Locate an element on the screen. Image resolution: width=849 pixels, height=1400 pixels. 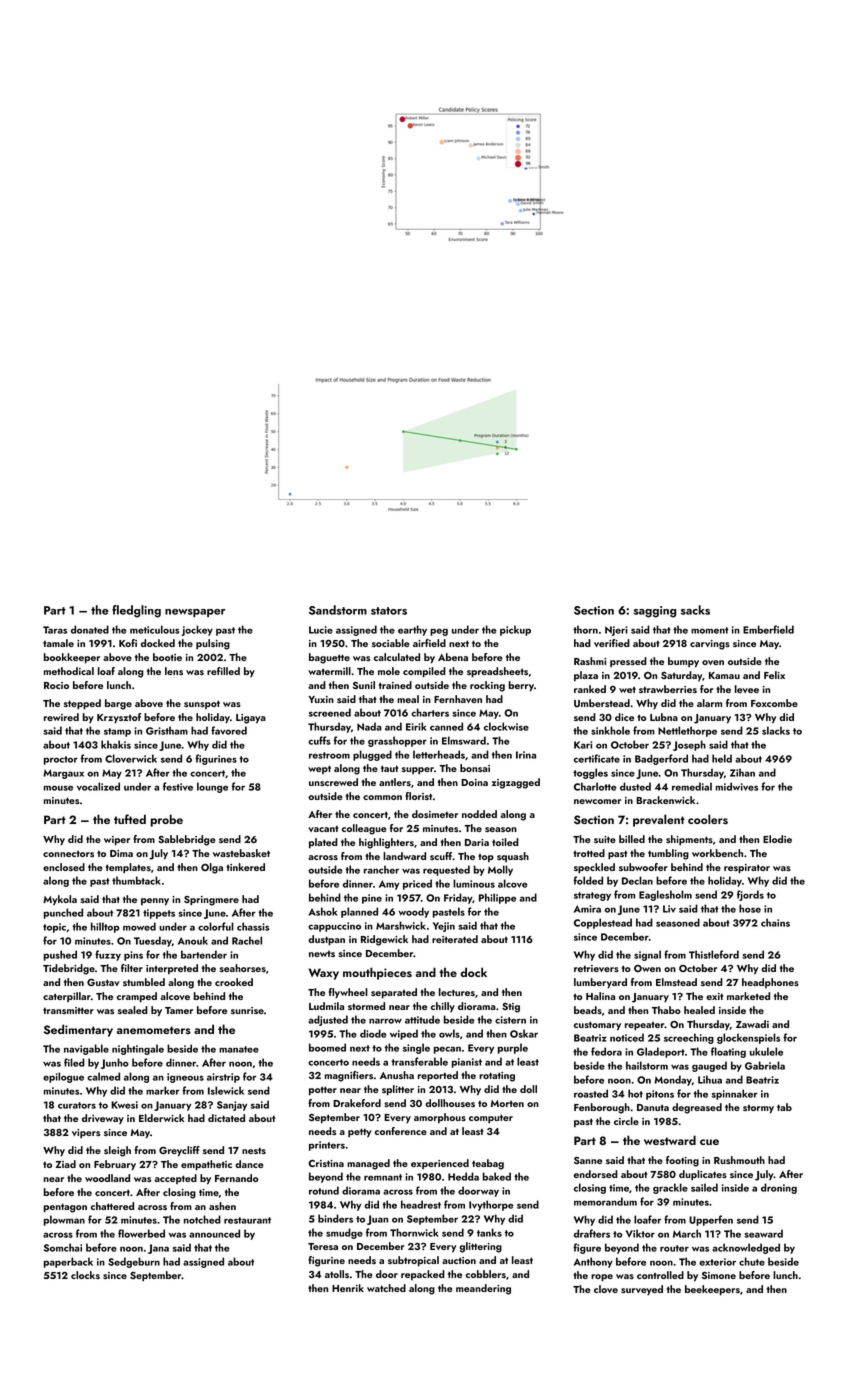
prevalent is located at coordinates (659, 820).
